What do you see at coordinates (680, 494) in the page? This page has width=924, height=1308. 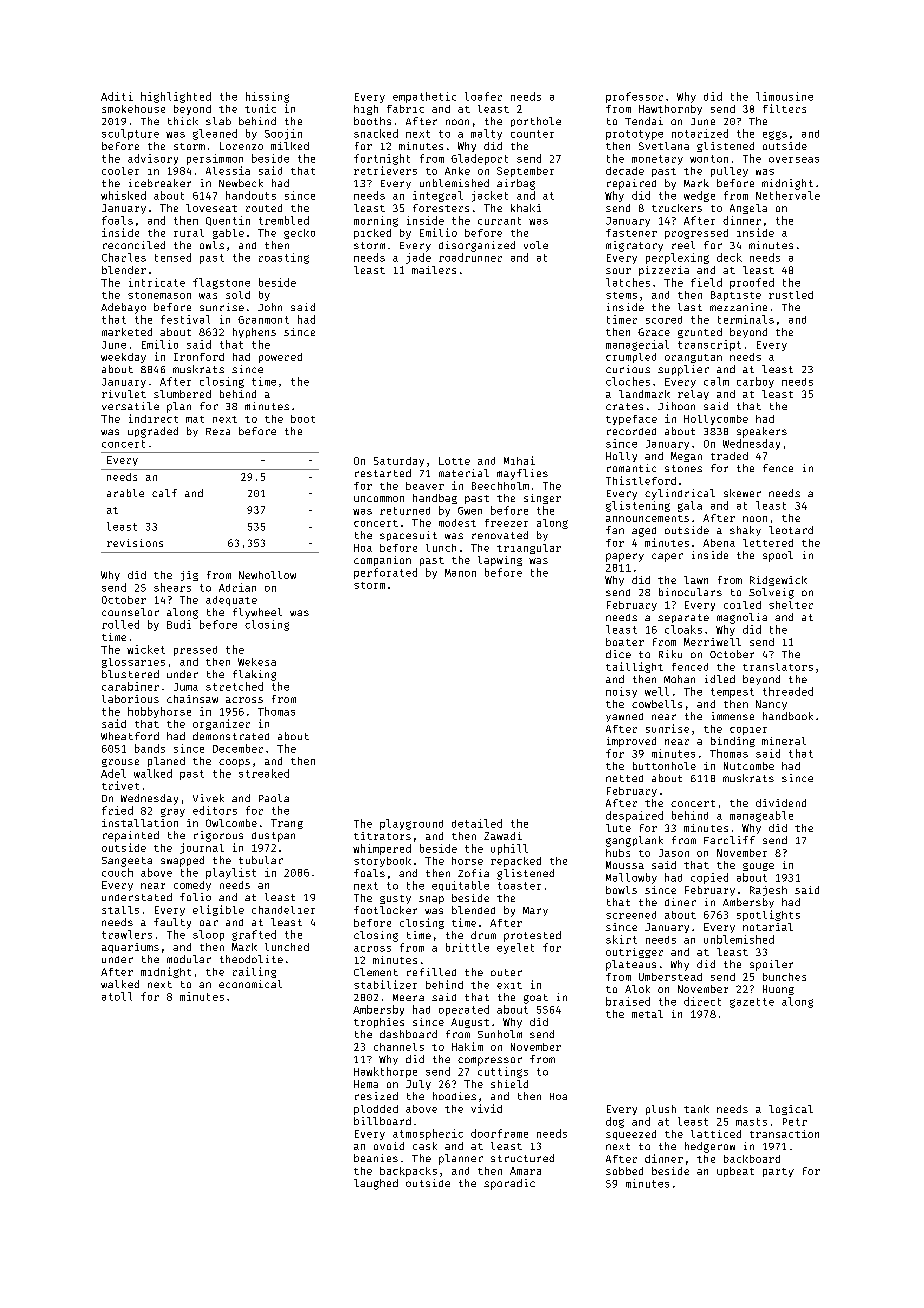 I see `cylindrical` at bounding box center [680, 494].
